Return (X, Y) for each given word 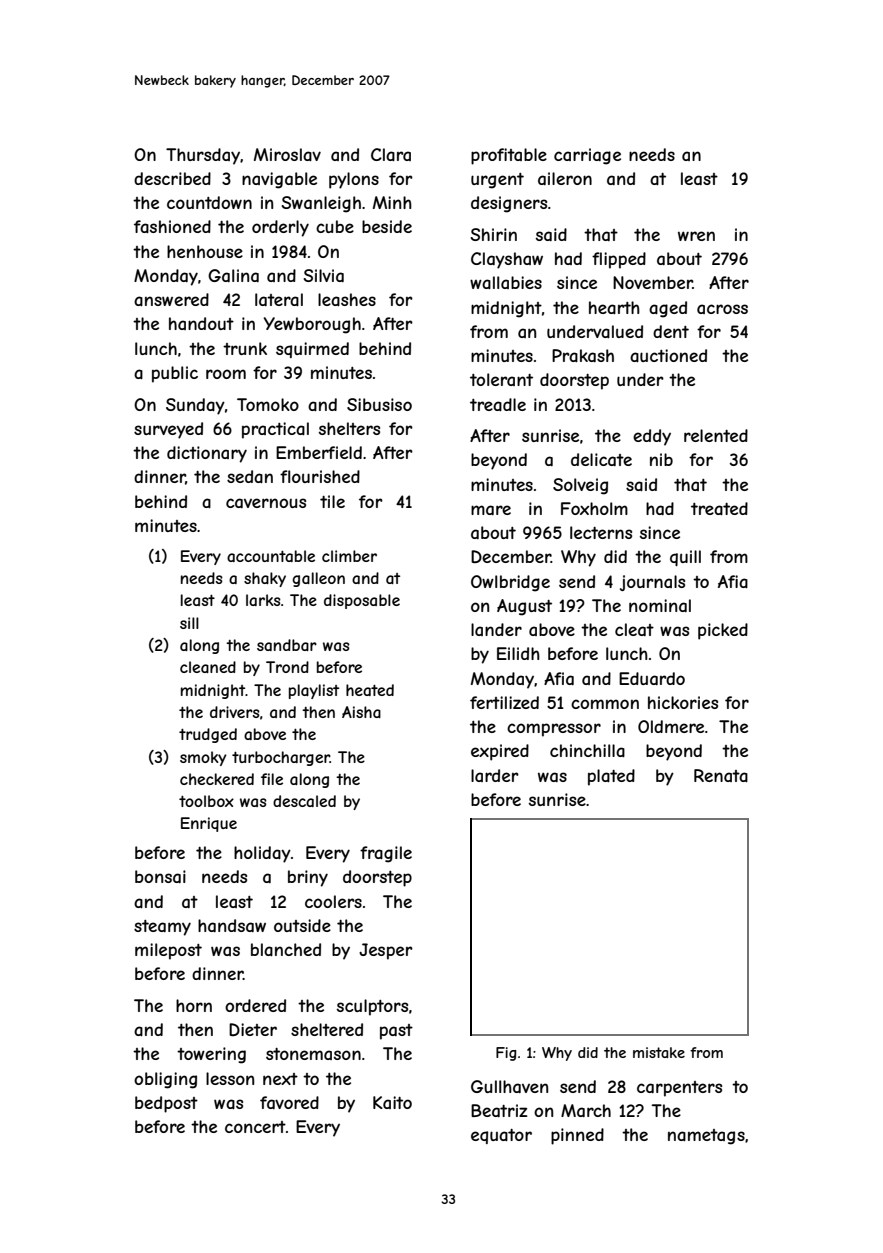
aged (668, 309)
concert (255, 1127)
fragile (386, 854)
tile (332, 501)
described (172, 178)
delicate (601, 459)
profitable (509, 156)
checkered (217, 779)
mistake (659, 1052)
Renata (721, 775)
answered (171, 299)
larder (495, 775)
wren (696, 236)
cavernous (266, 503)
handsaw (232, 925)
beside (387, 226)
